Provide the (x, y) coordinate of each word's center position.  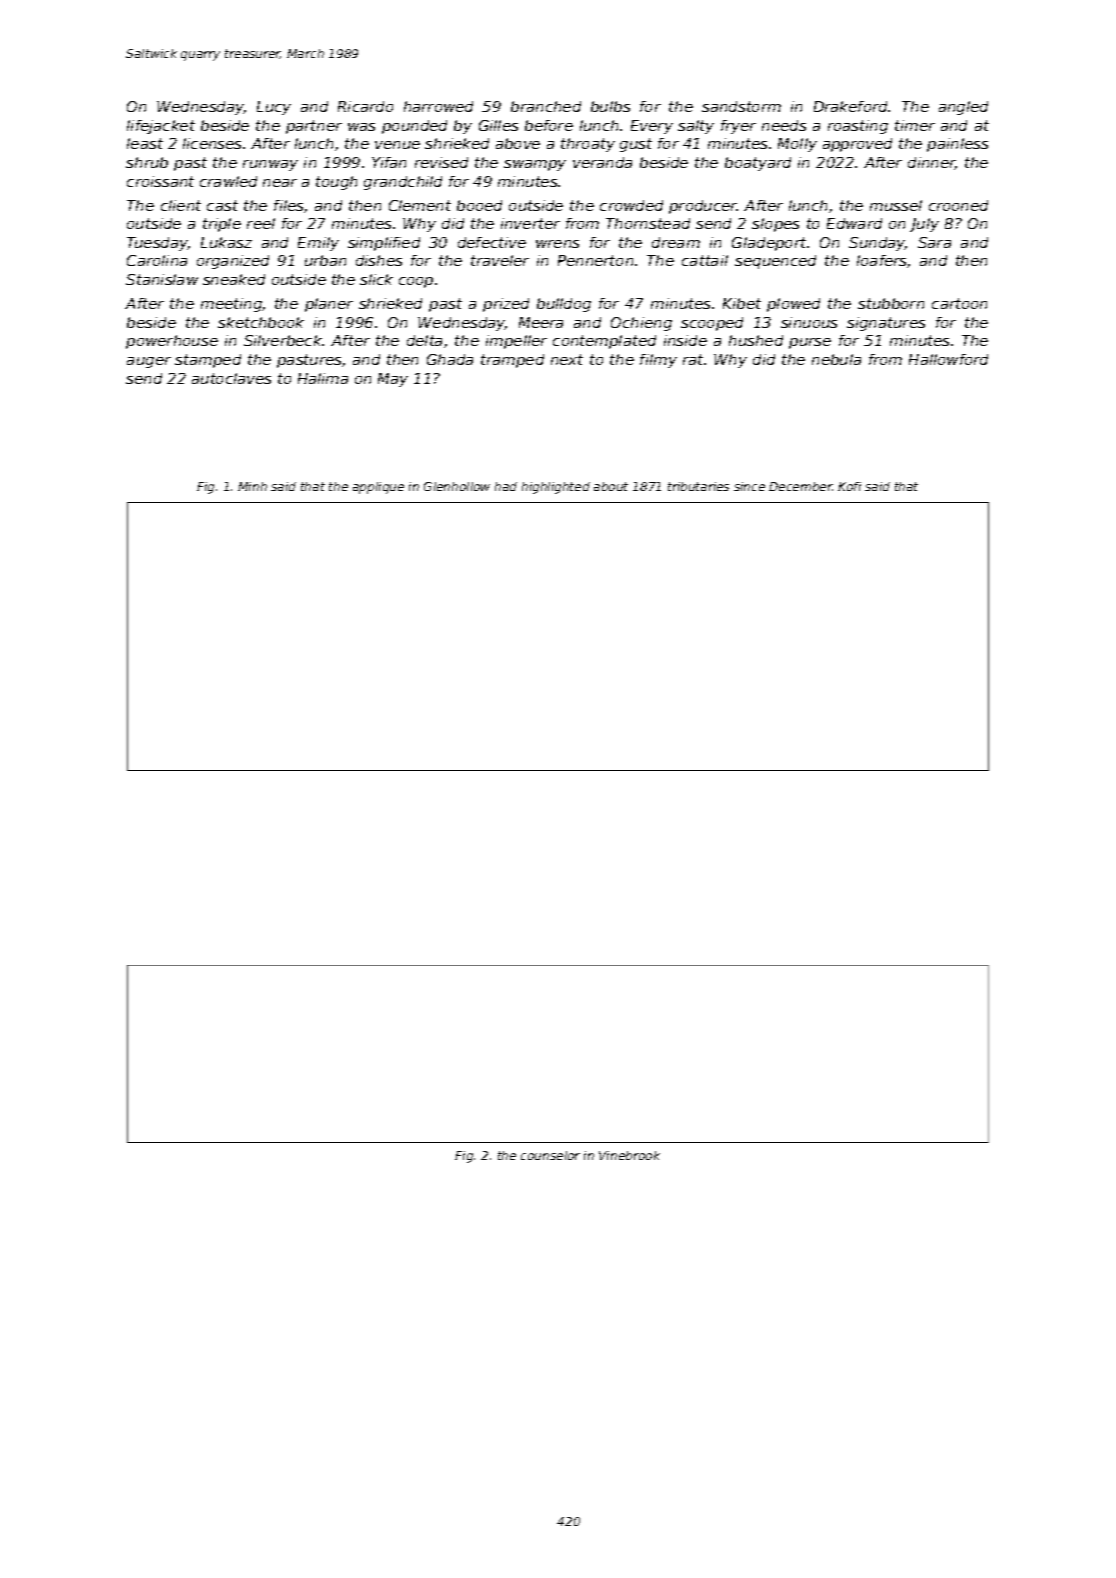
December (800, 486)
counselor (550, 1155)
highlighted (556, 488)
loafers (881, 260)
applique (378, 488)
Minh (252, 486)
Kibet (742, 303)
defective (492, 242)
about (611, 486)
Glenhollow (457, 486)
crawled (228, 181)
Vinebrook (629, 1155)
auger (149, 362)
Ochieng (641, 324)
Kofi (849, 486)
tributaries (698, 486)
